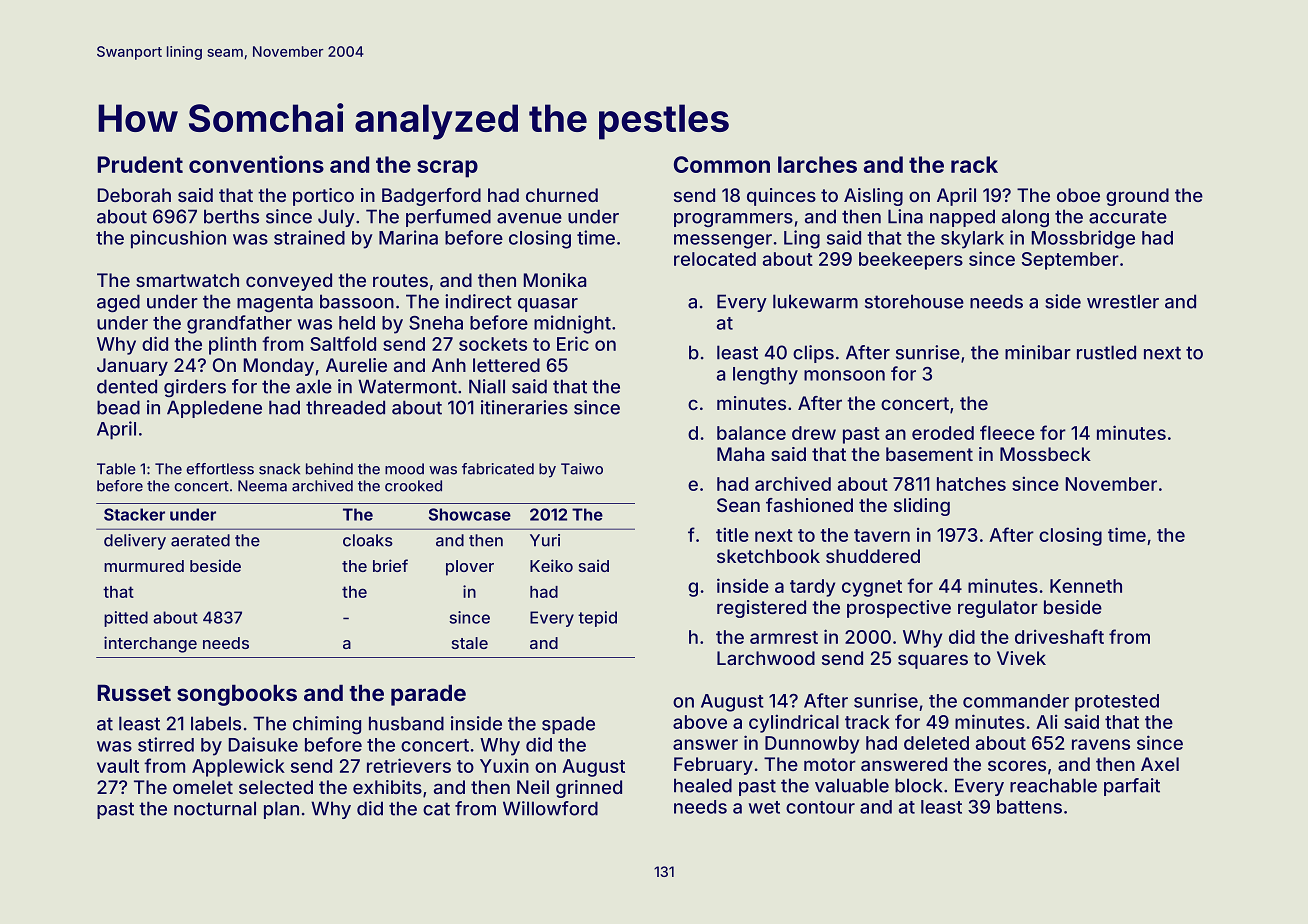 The height and width of the page is (924, 1308). Describe the element at coordinates (817, 164) in the page. I see `larches` at that location.
